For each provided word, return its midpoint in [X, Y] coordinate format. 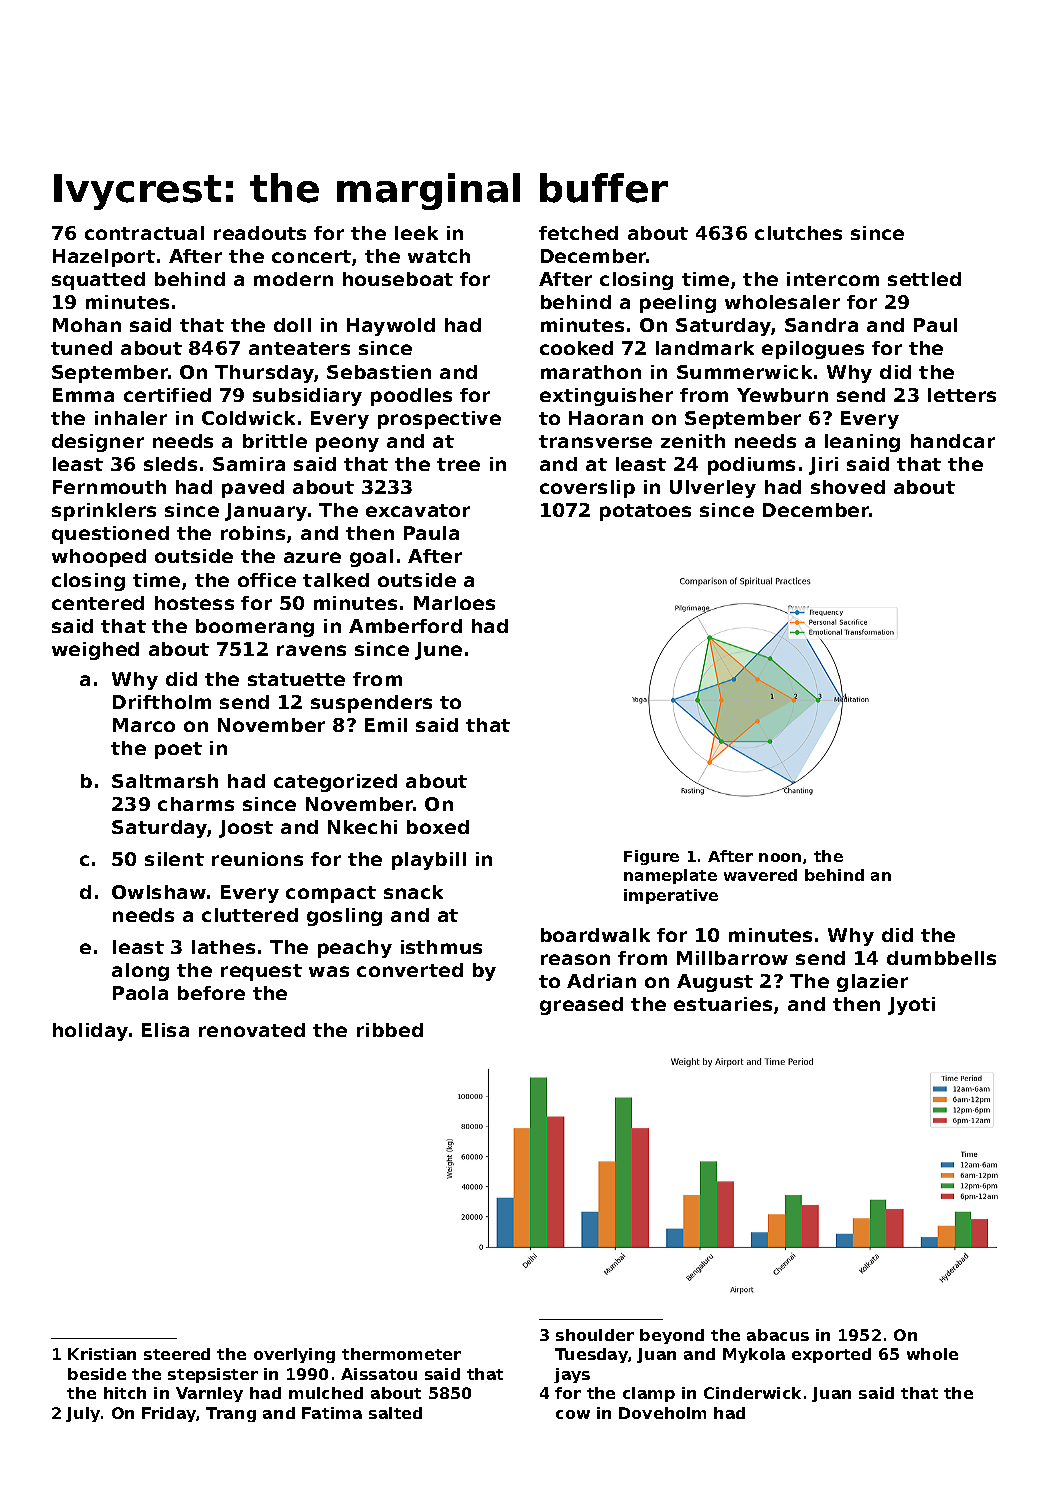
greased [581, 1006]
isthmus [441, 947]
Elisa [165, 1030]
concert [311, 256]
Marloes [454, 603]
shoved [848, 487]
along [140, 972]
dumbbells [941, 958]
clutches [798, 233]
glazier [872, 983]
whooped [99, 558]
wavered [760, 875]
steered [177, 1354]
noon [780, 857]
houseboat [398, 279]
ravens [311, 650]
